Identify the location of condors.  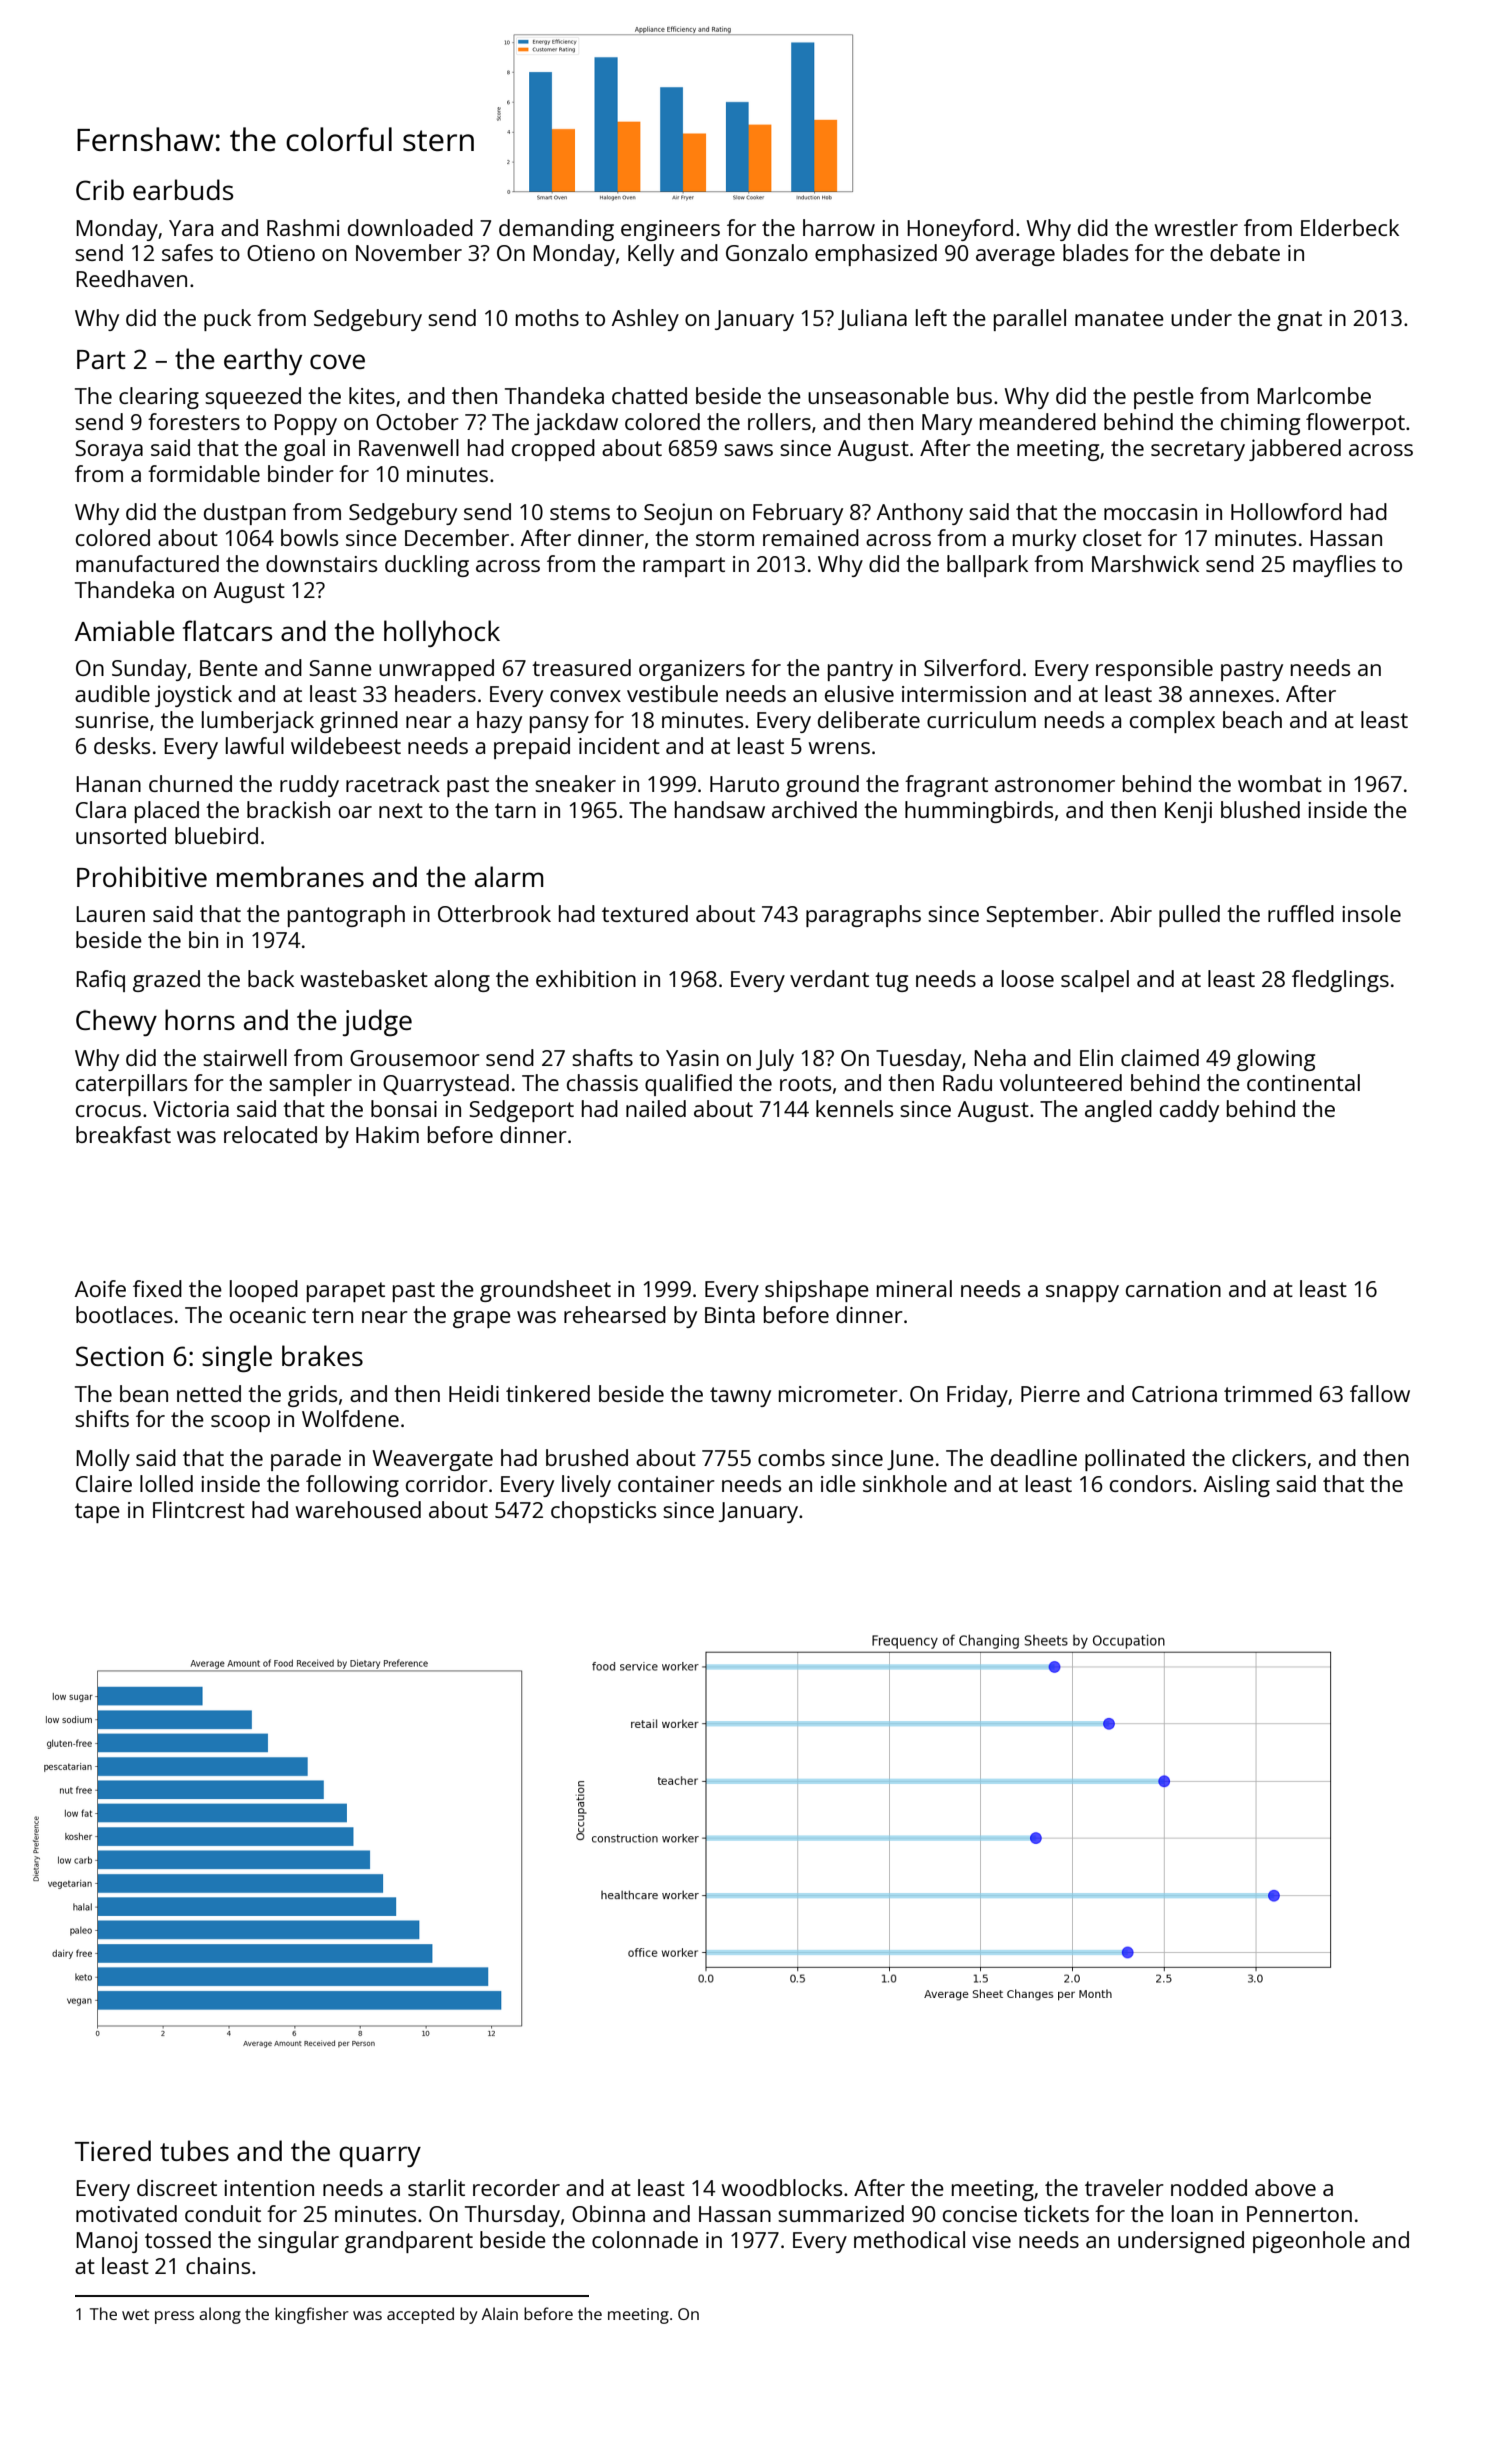
(1150, 1483).
